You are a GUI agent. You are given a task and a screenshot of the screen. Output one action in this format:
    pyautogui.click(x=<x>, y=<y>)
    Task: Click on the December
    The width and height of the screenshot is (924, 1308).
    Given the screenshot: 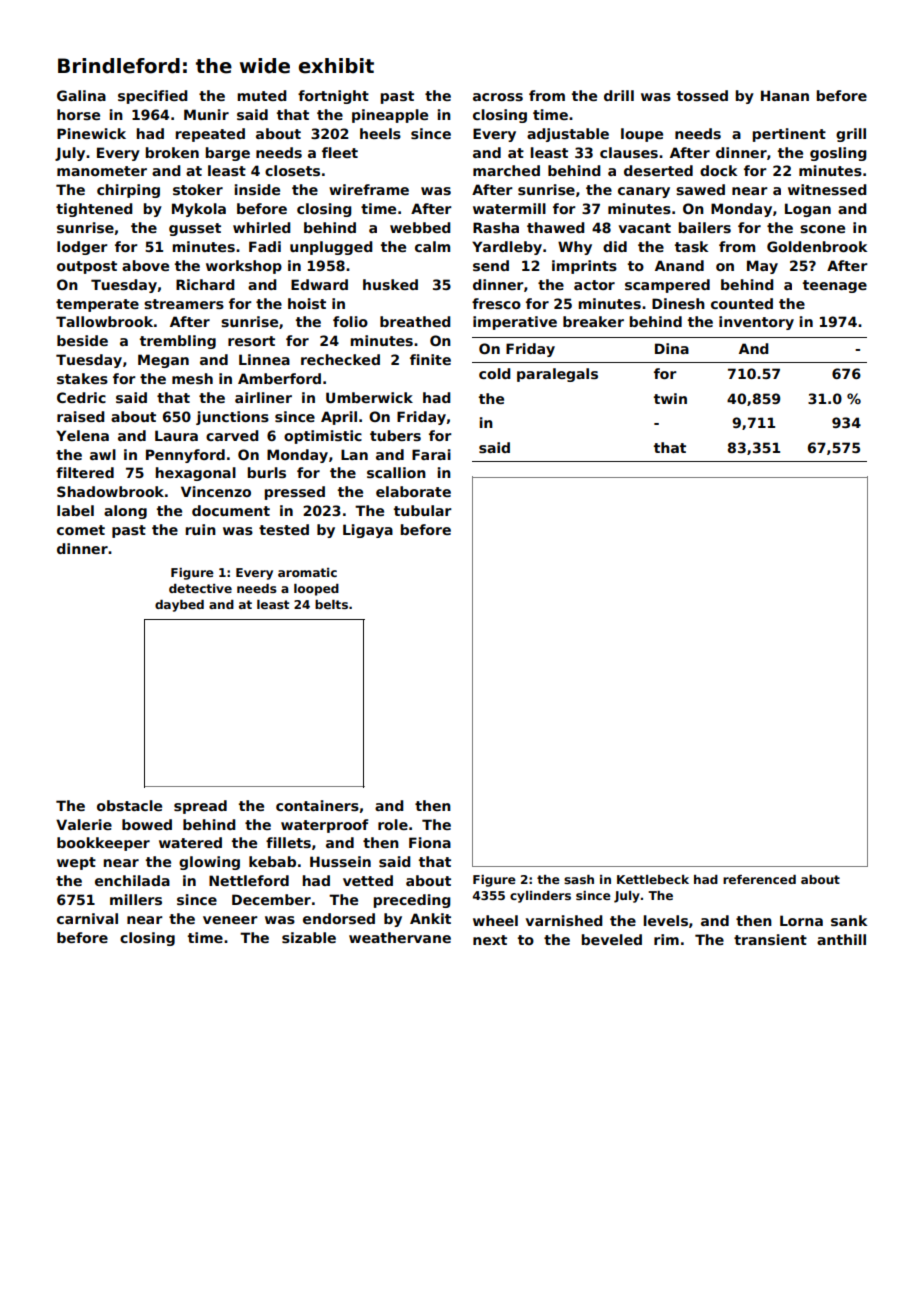 What is the action you would take?
    pyautogui.click(x=271, y=899)
